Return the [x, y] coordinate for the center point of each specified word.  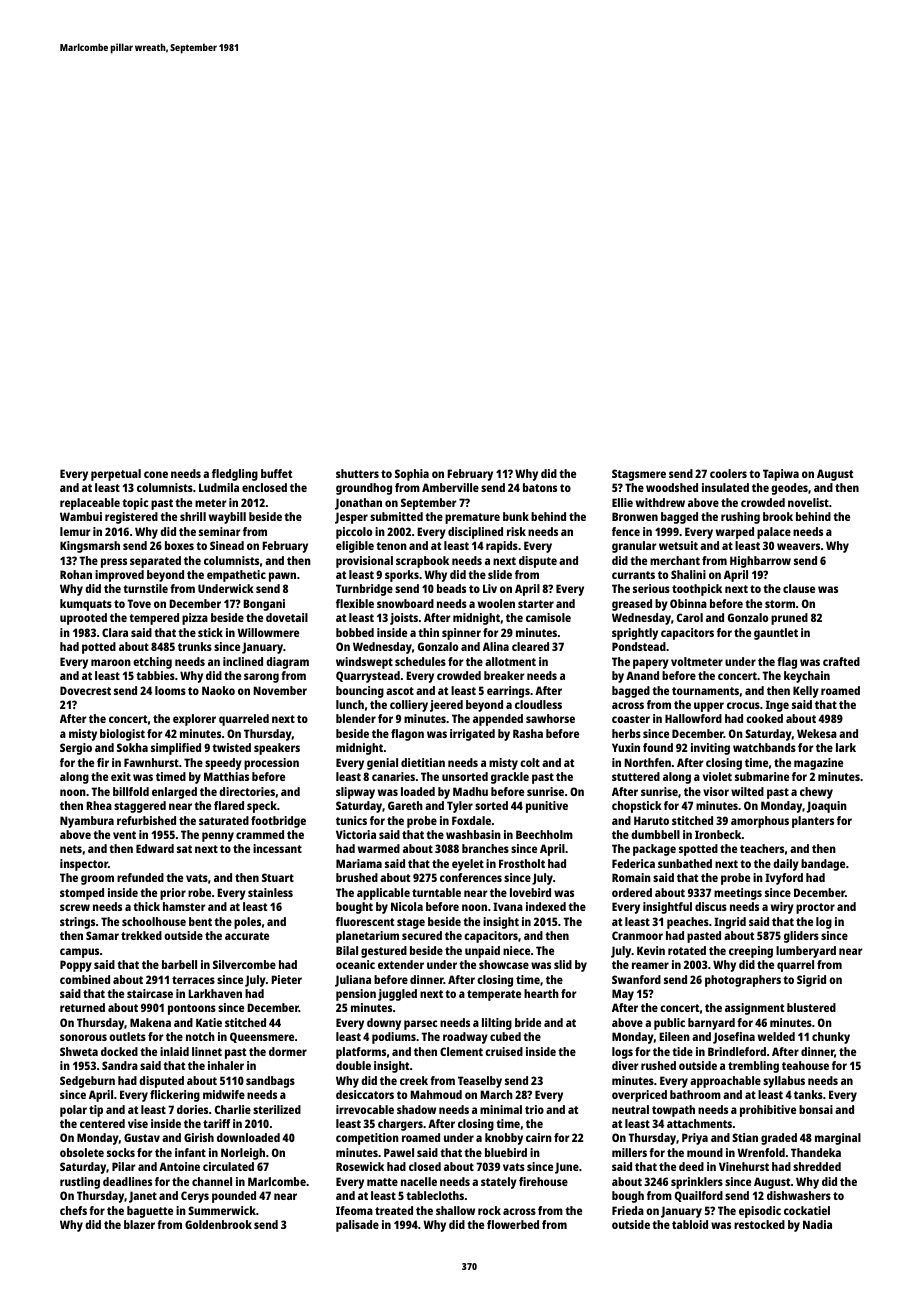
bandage [823, 865]
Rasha [528, 733]
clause [799, 588]
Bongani [264, 605]
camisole [548, 617]
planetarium [367, 937]
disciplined [475, 533]
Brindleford [737, 1051]
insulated [725, 487]
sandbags [270, 1082]
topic [135, 504]
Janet [143, 1197]
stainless [270, 892]
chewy [816, 793]
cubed [505, 1036]
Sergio [76, 749]
